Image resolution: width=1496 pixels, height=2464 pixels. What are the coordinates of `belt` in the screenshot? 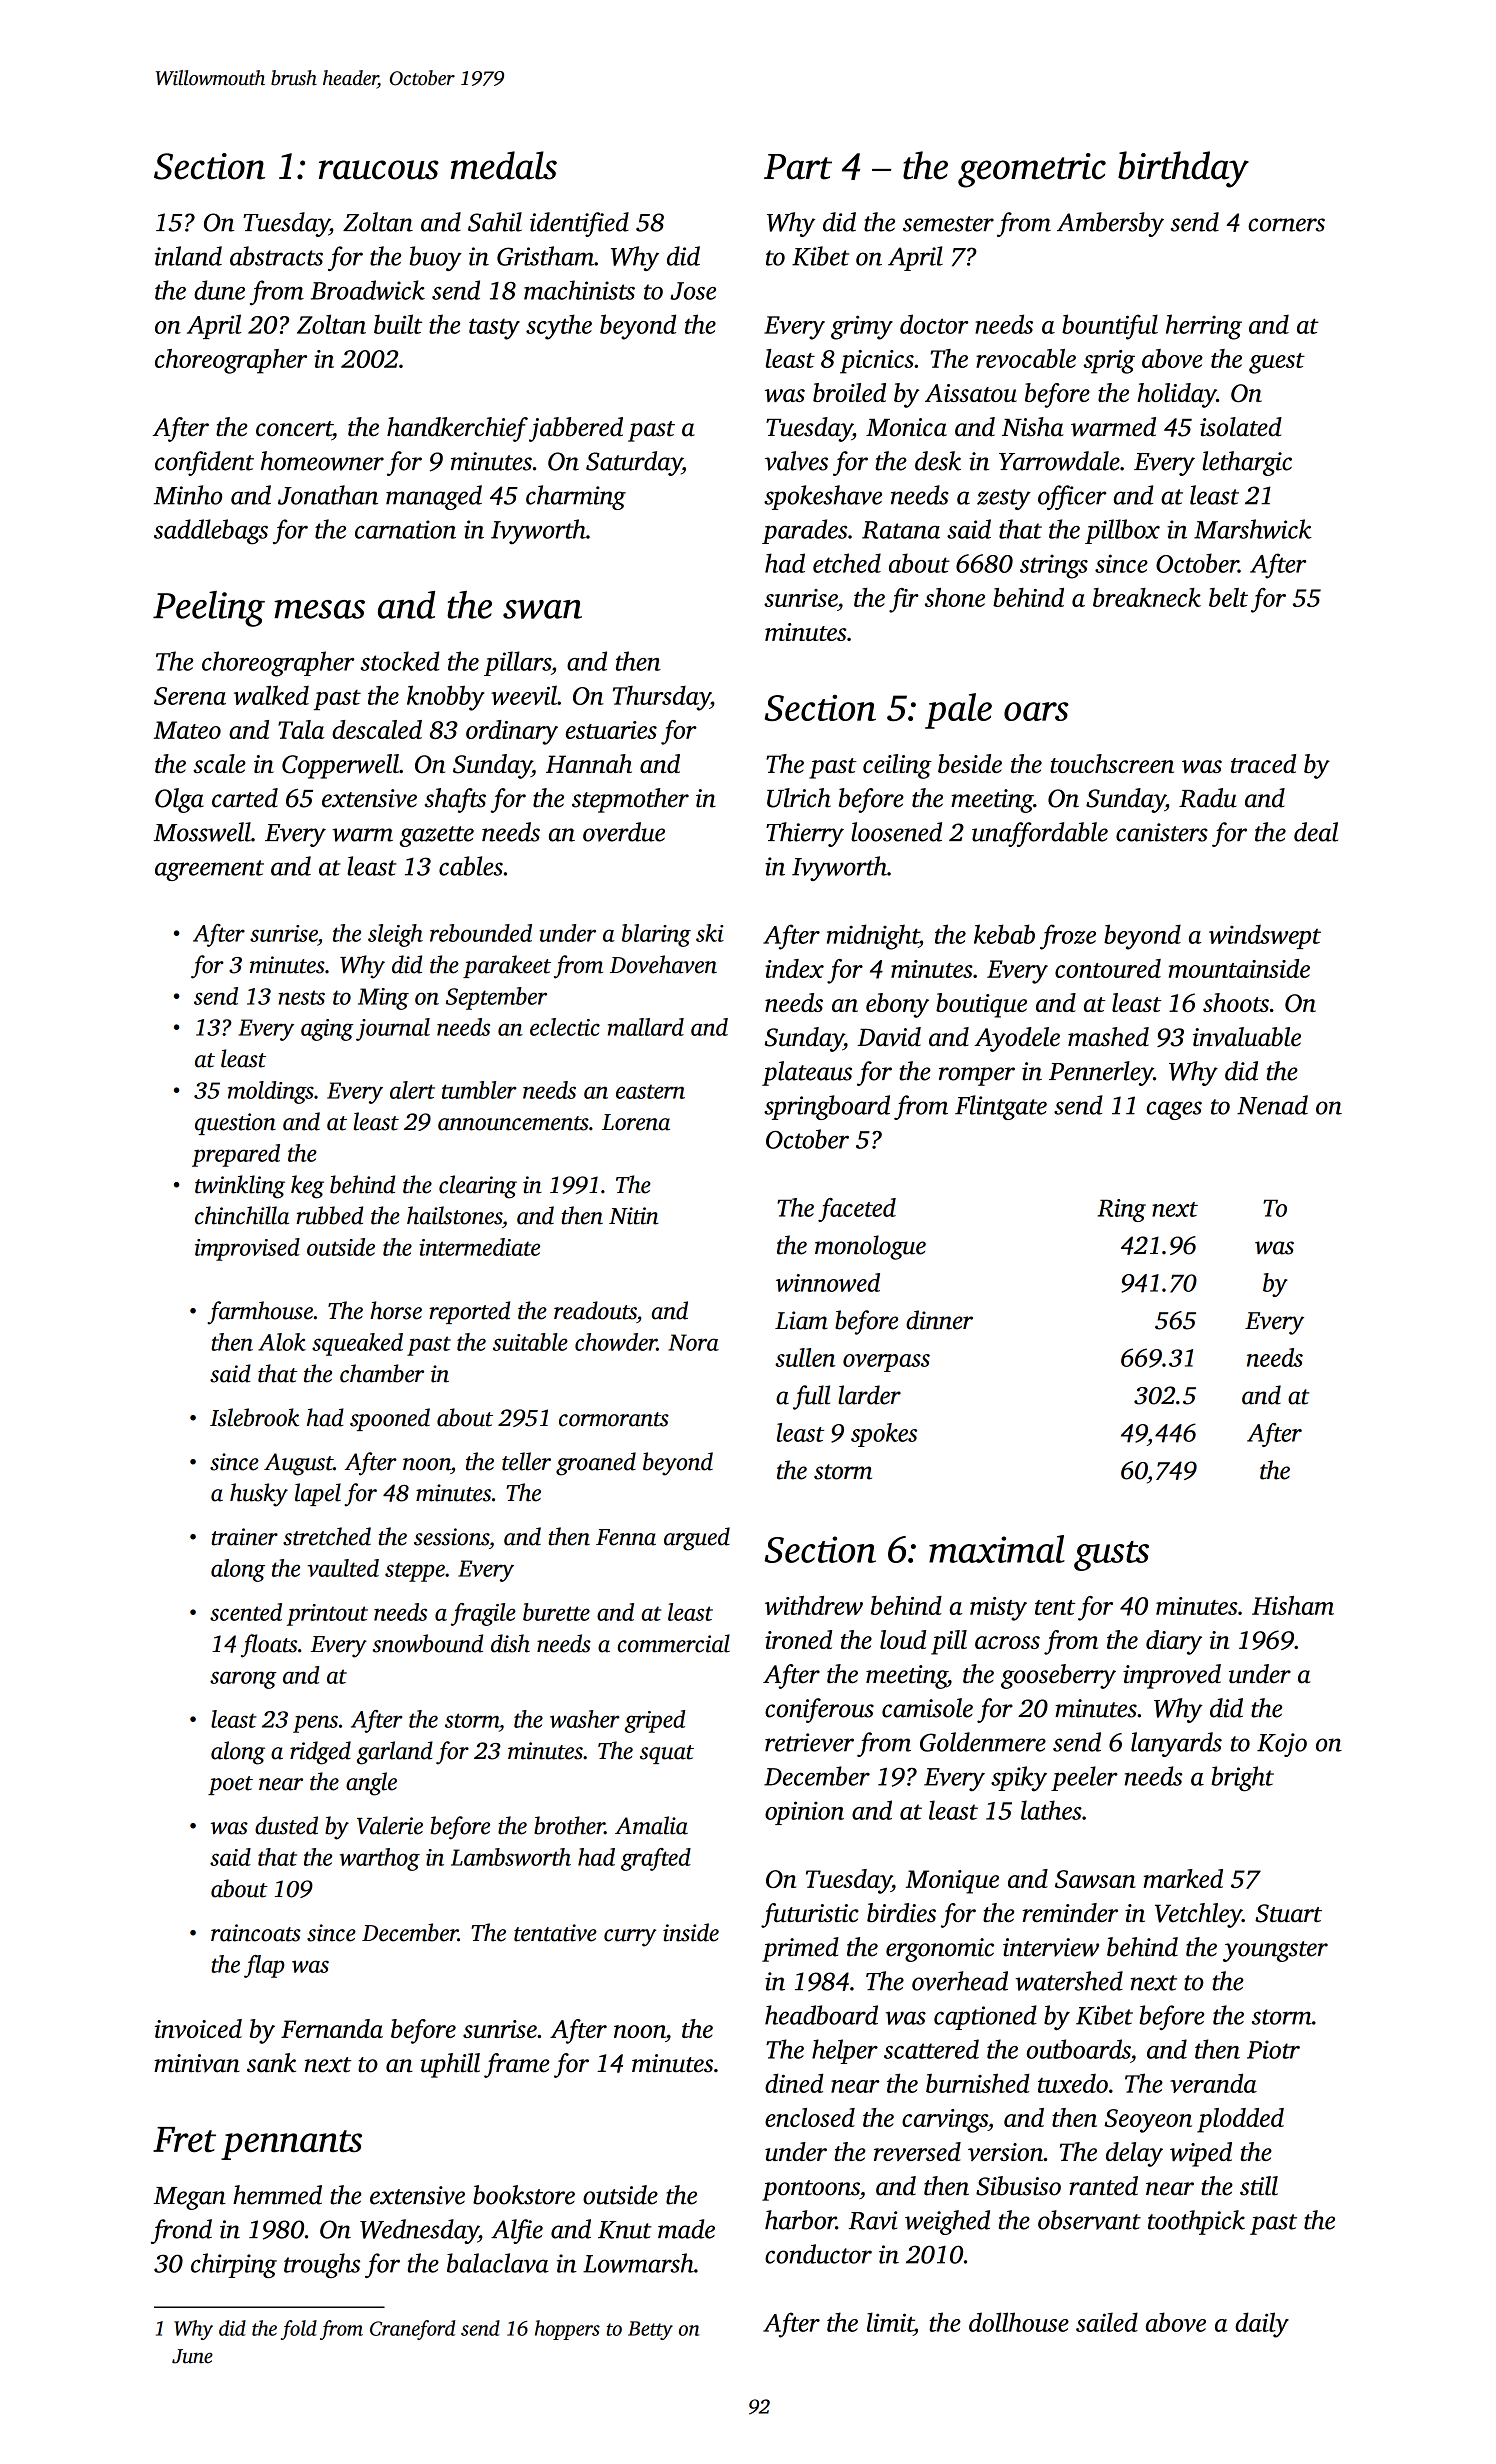 It's located at (1228, 597).
